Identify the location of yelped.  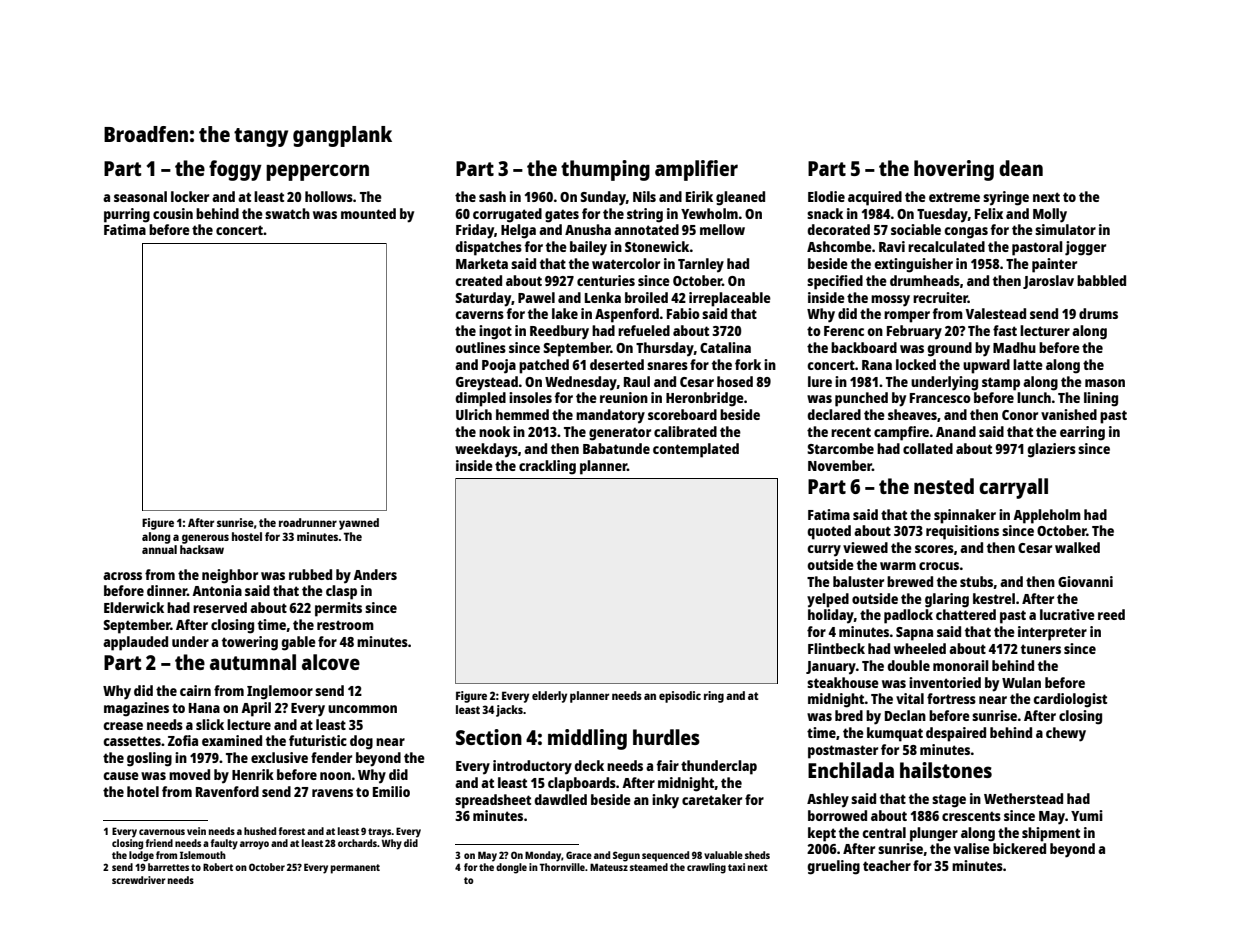
(828, 600).
